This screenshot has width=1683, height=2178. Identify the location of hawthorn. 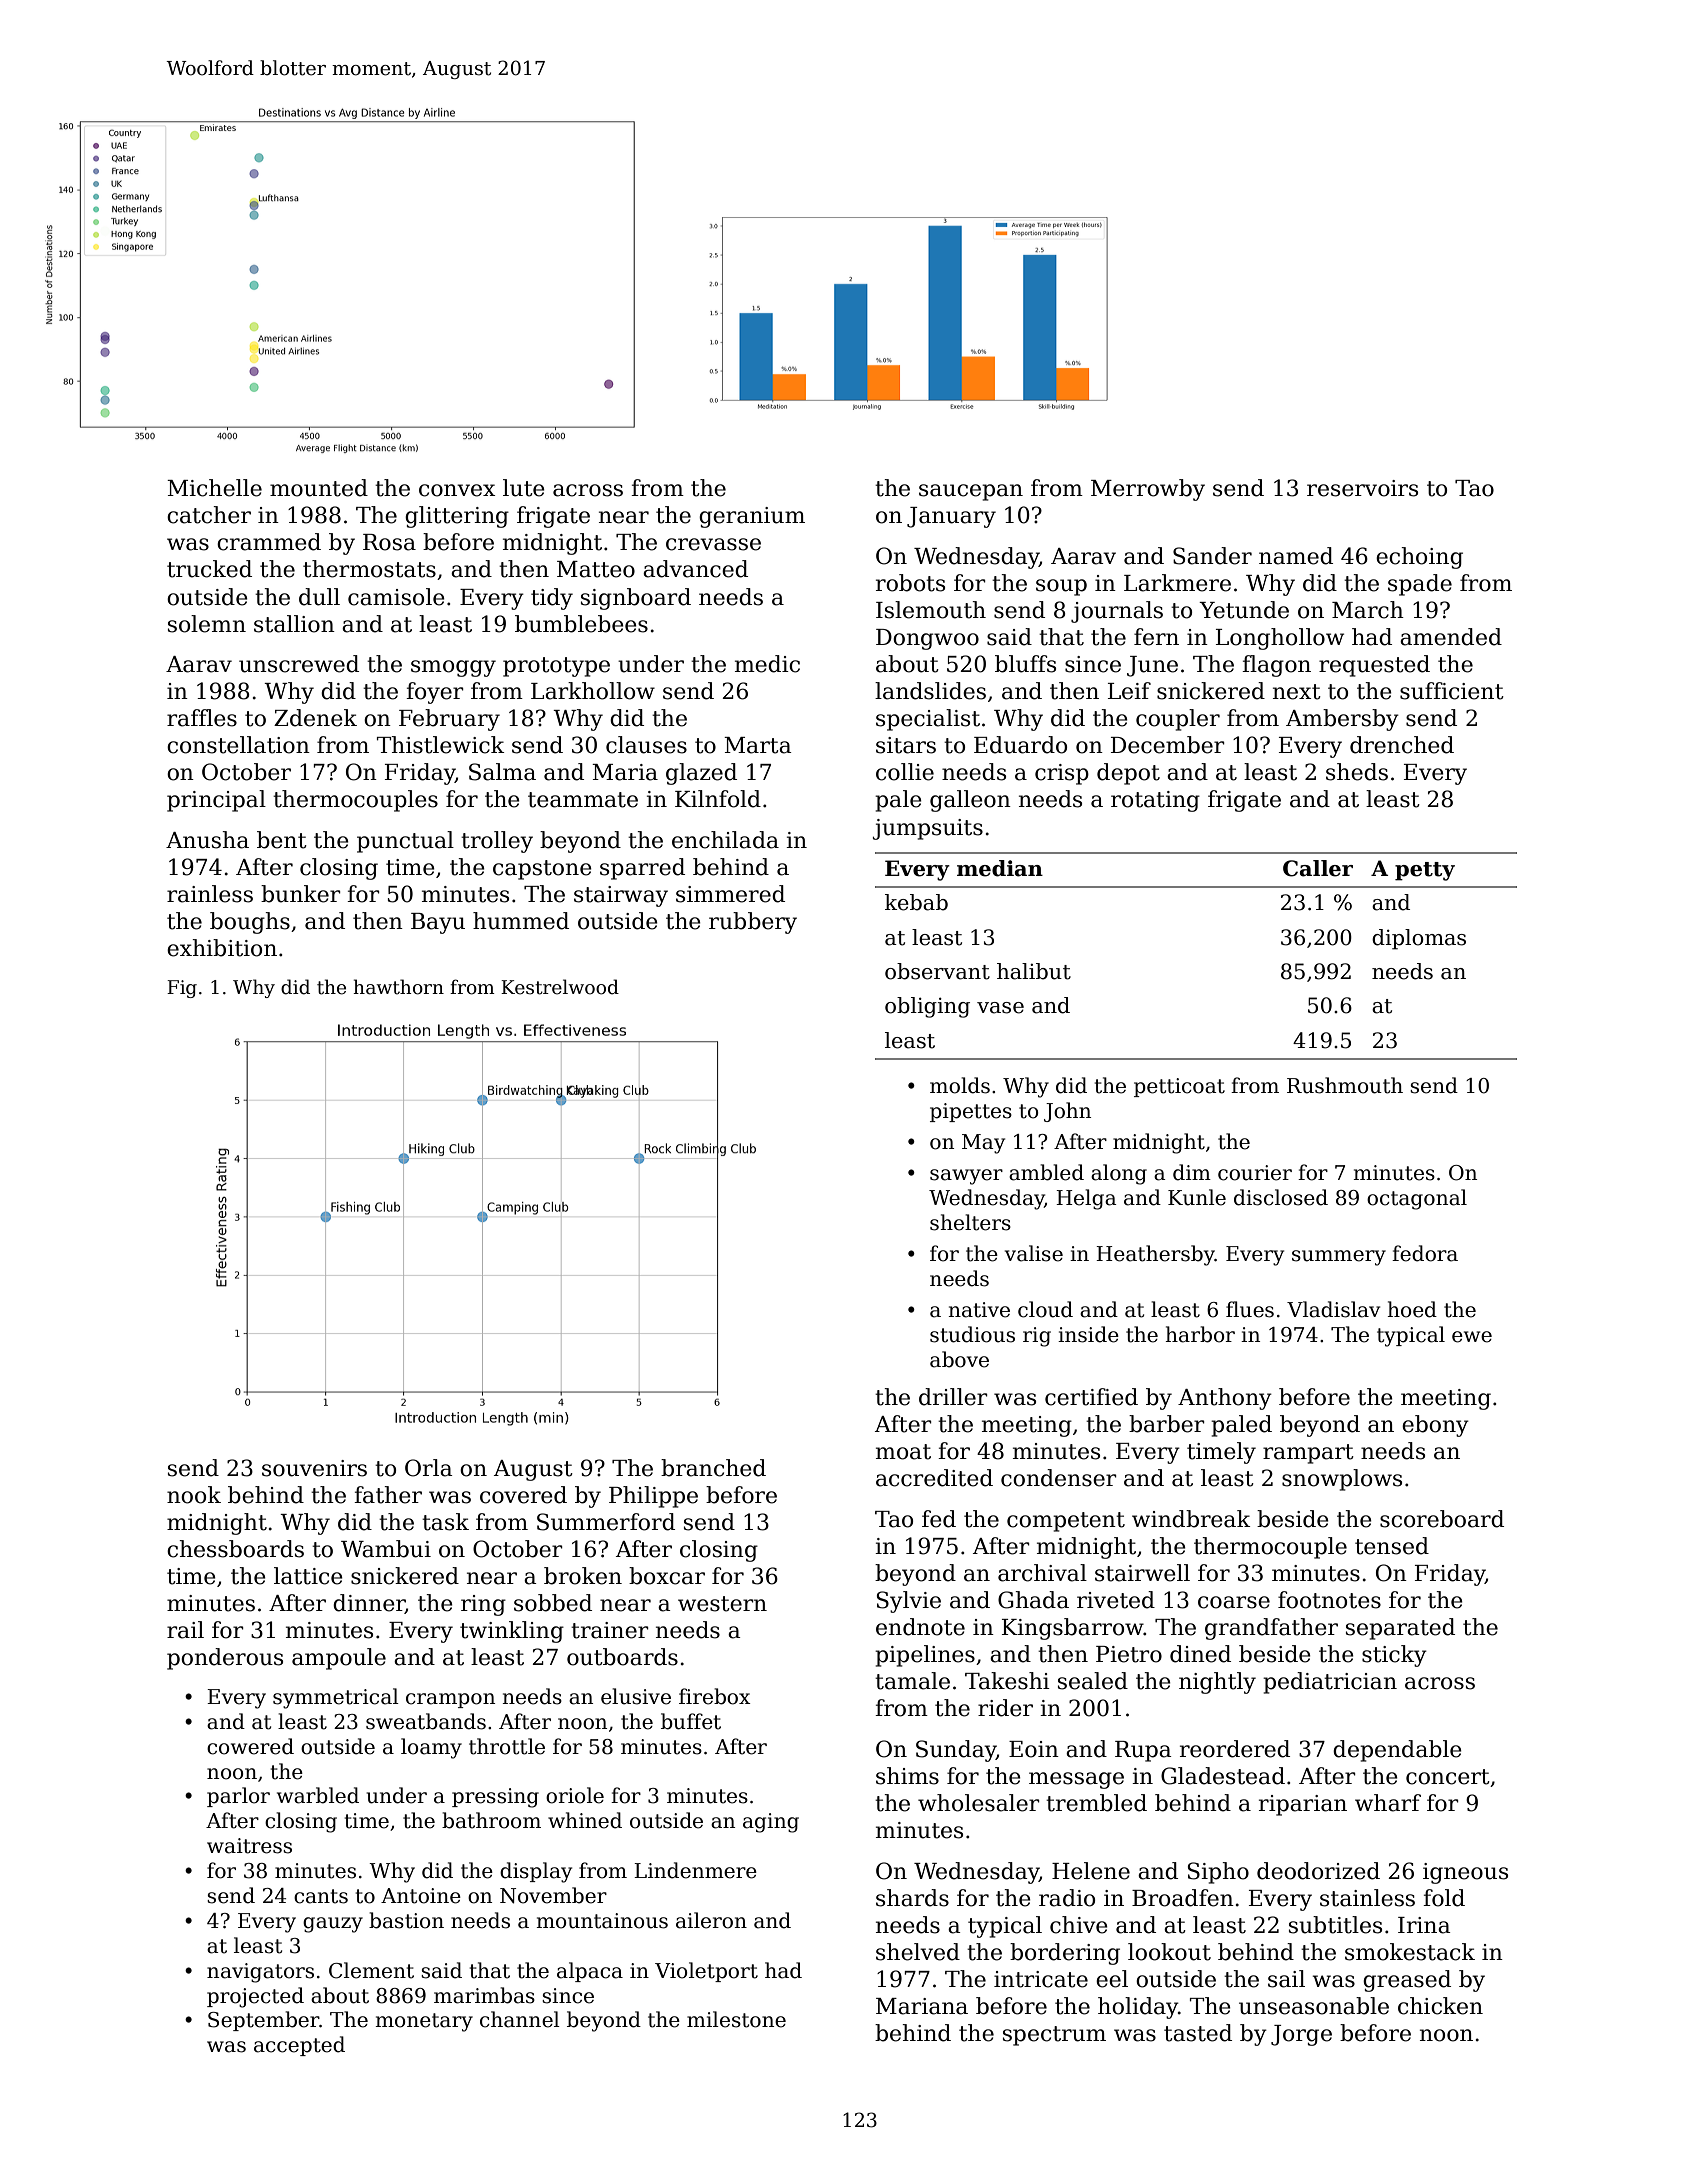
(398, 987).
